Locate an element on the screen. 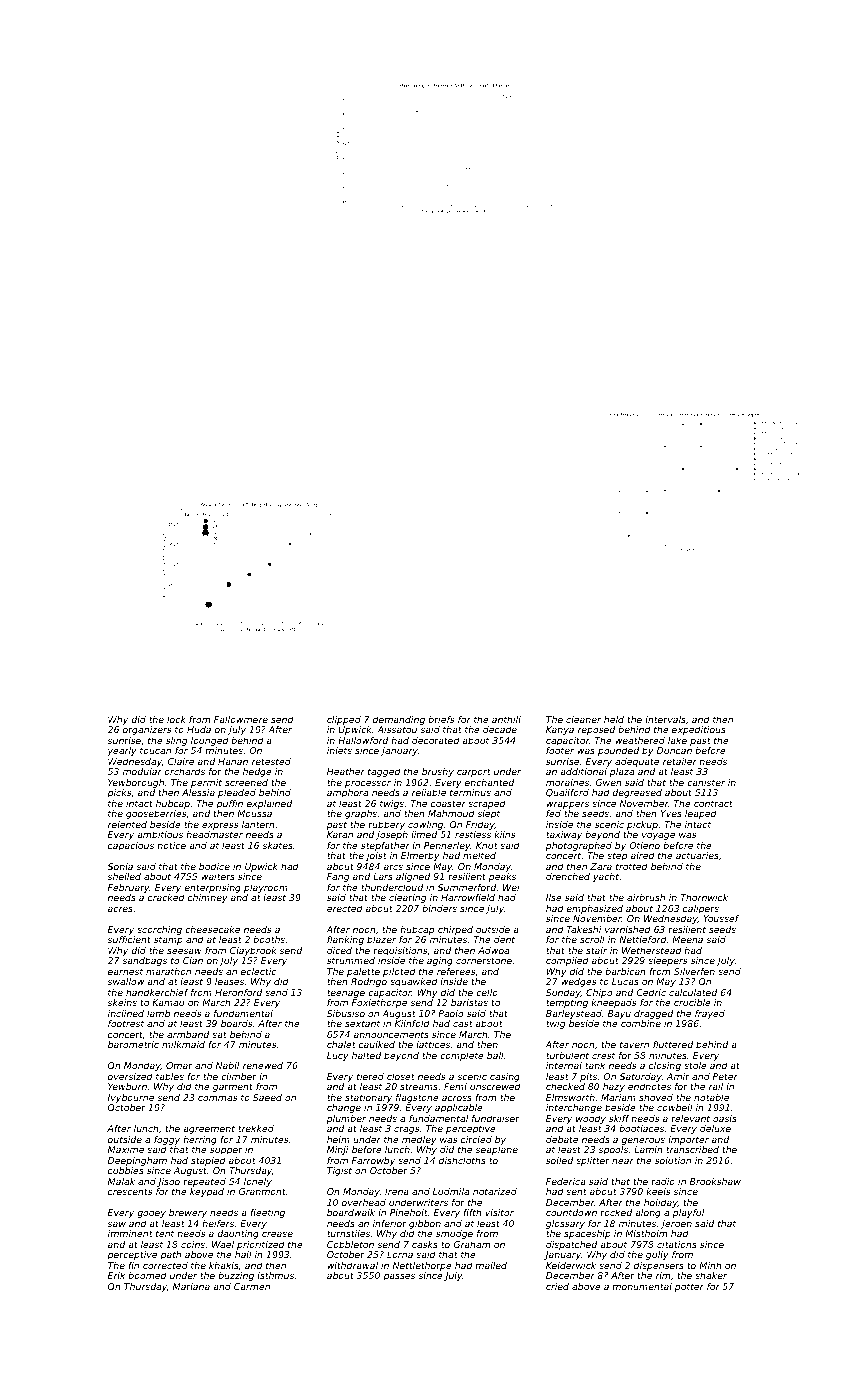 The height and width of the screenshot is (1400, 849). boards is located at coordinates (237, 1023).
